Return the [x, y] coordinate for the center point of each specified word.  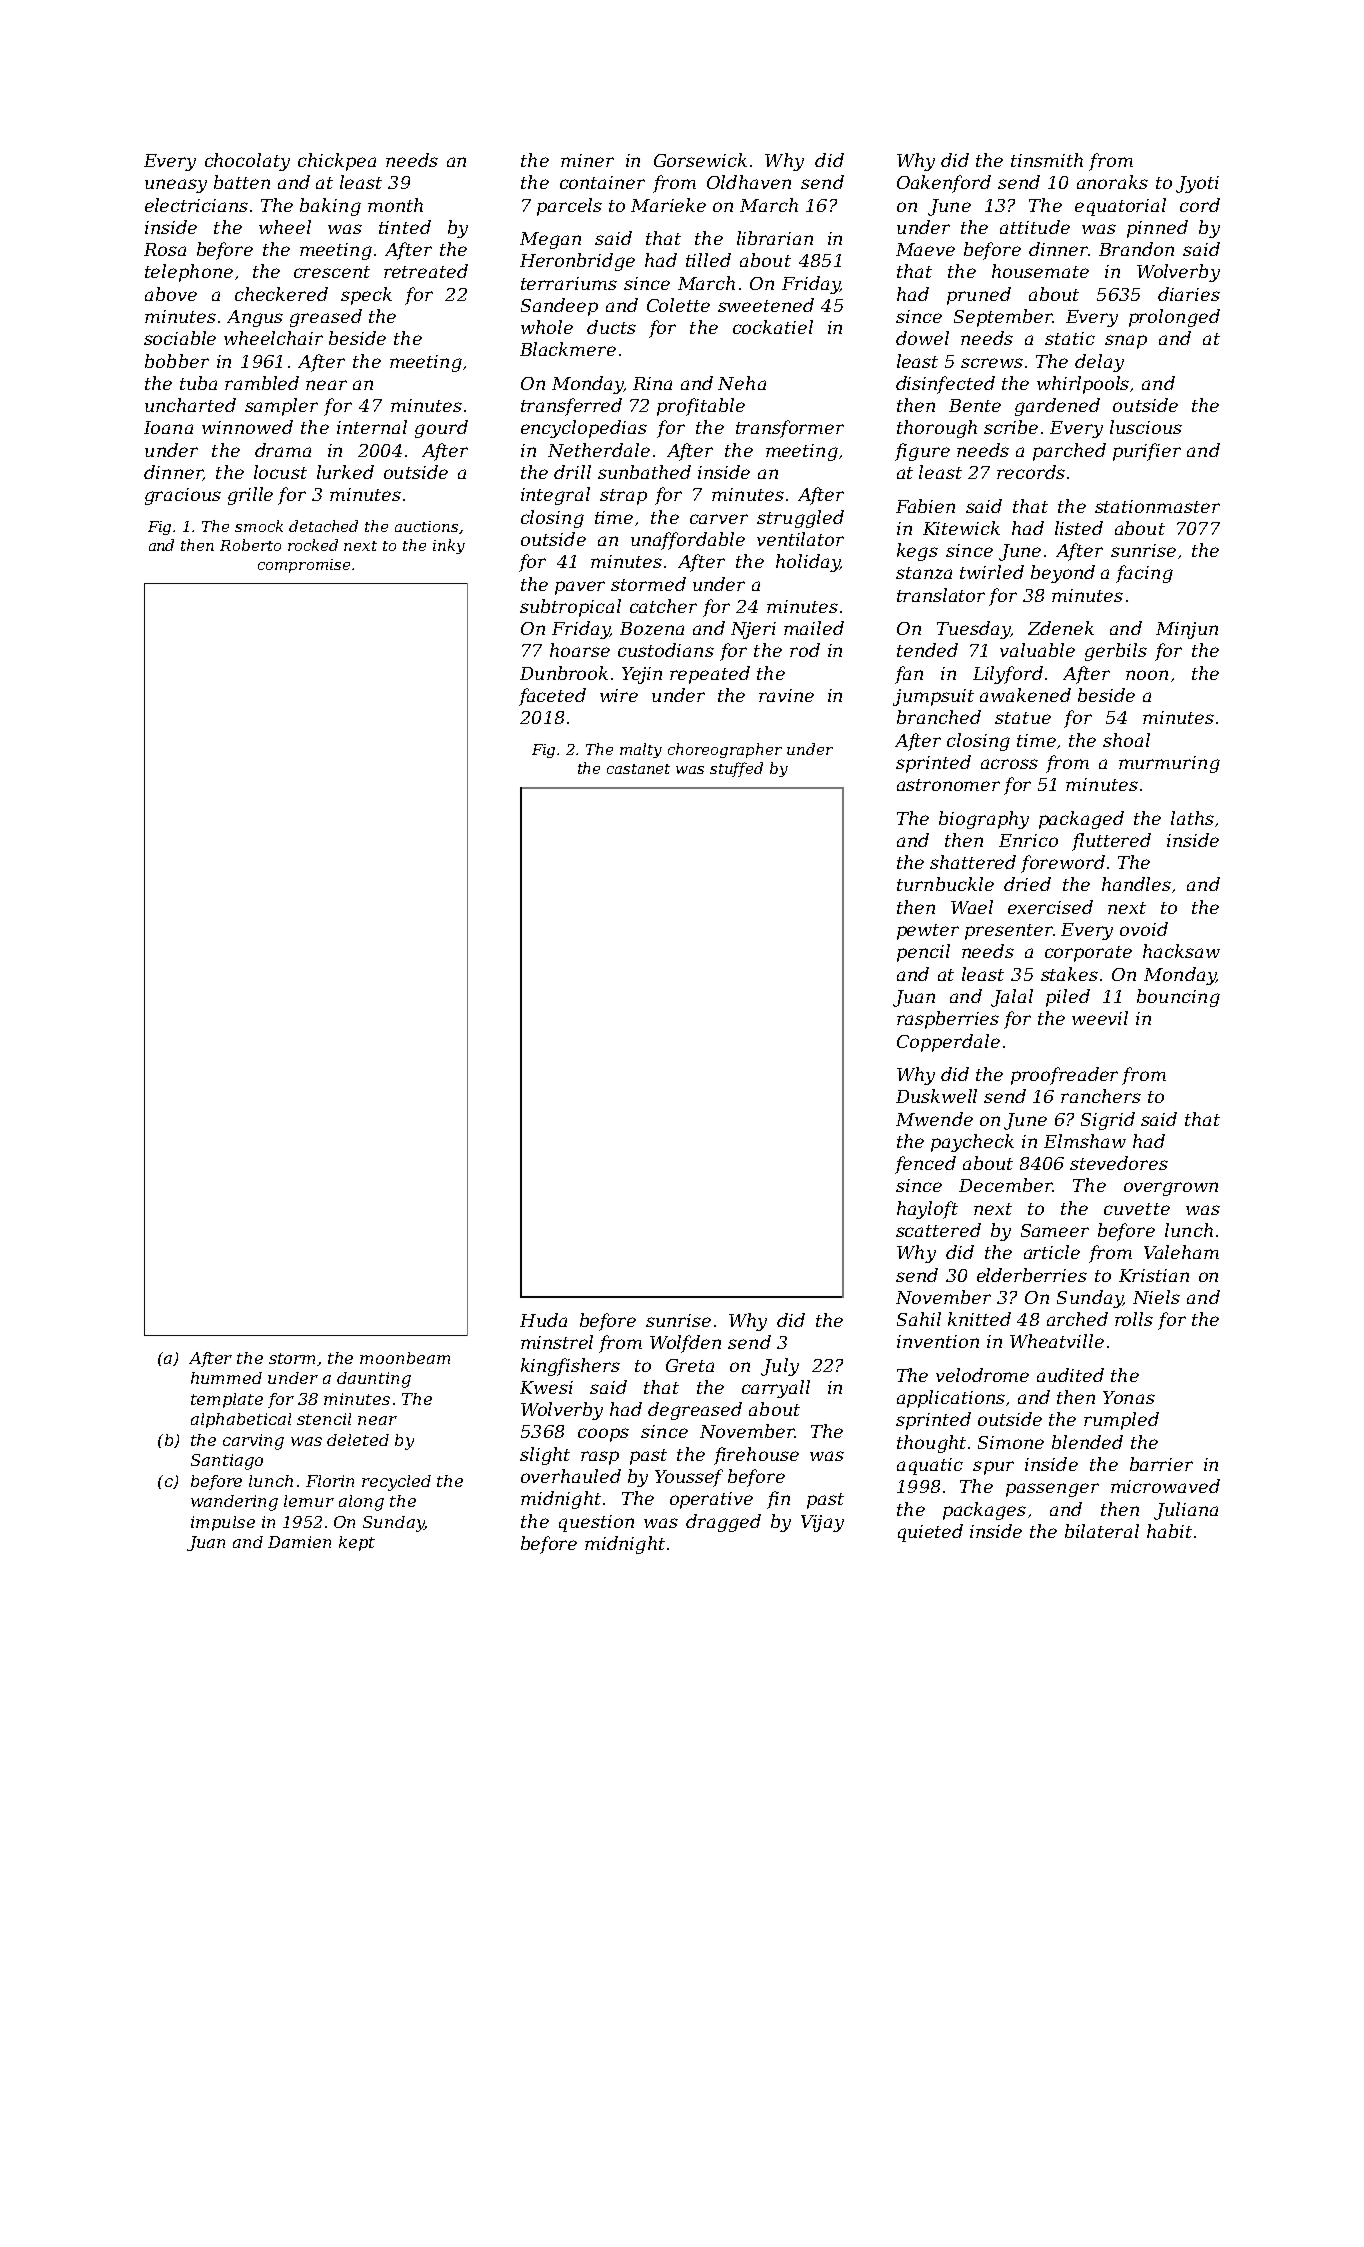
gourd [441, 429]
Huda [543, 1320]
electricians [196, 205]
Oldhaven [749, 182]
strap [623, 497]
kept [357, 1543]
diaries [1189, 294]
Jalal [1012, 998]
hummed [226, 1378]
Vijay [822, 1523]
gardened [1057, 407]
